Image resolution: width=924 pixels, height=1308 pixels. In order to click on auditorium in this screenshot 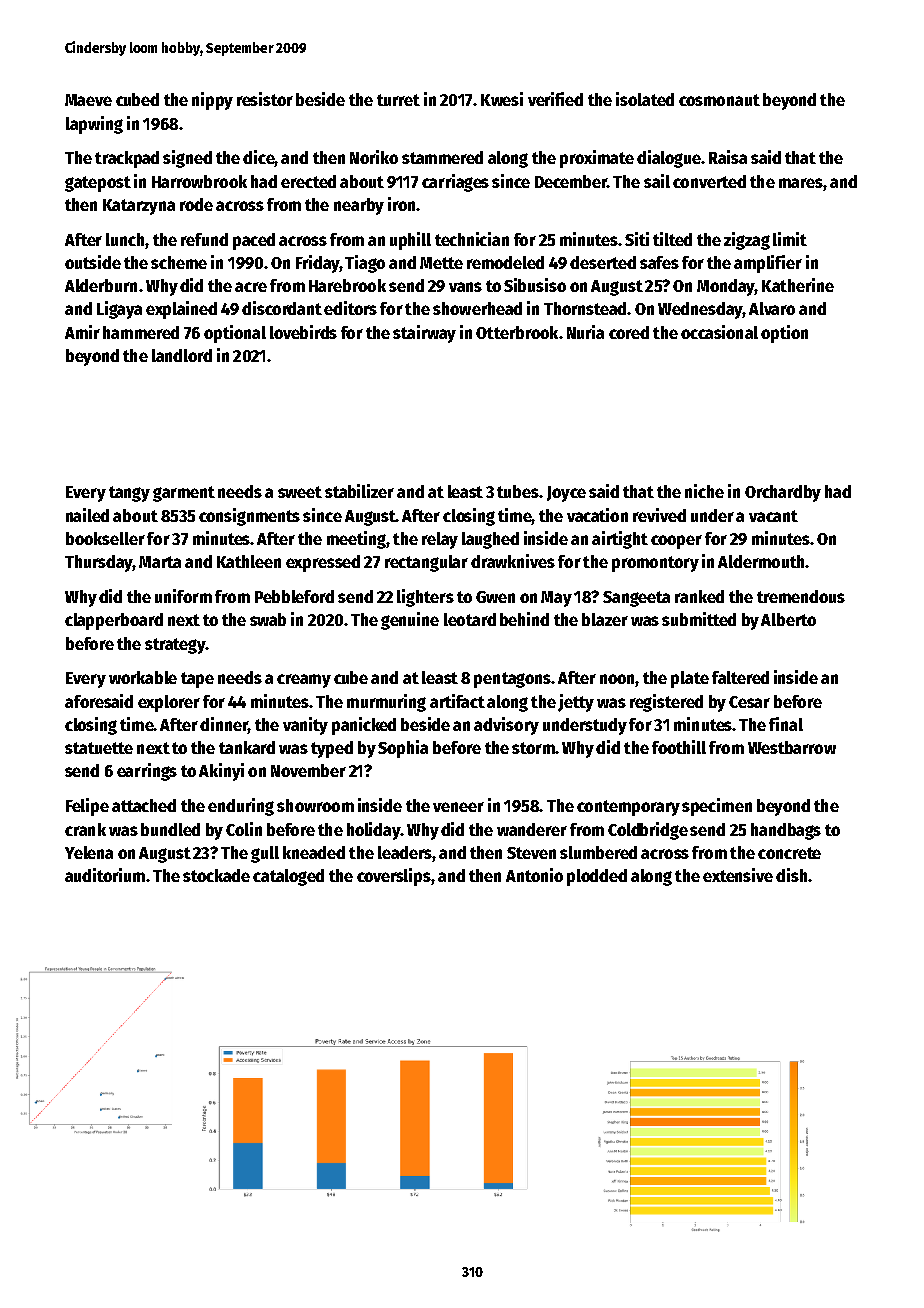, I will do `click(105, 875)`.
